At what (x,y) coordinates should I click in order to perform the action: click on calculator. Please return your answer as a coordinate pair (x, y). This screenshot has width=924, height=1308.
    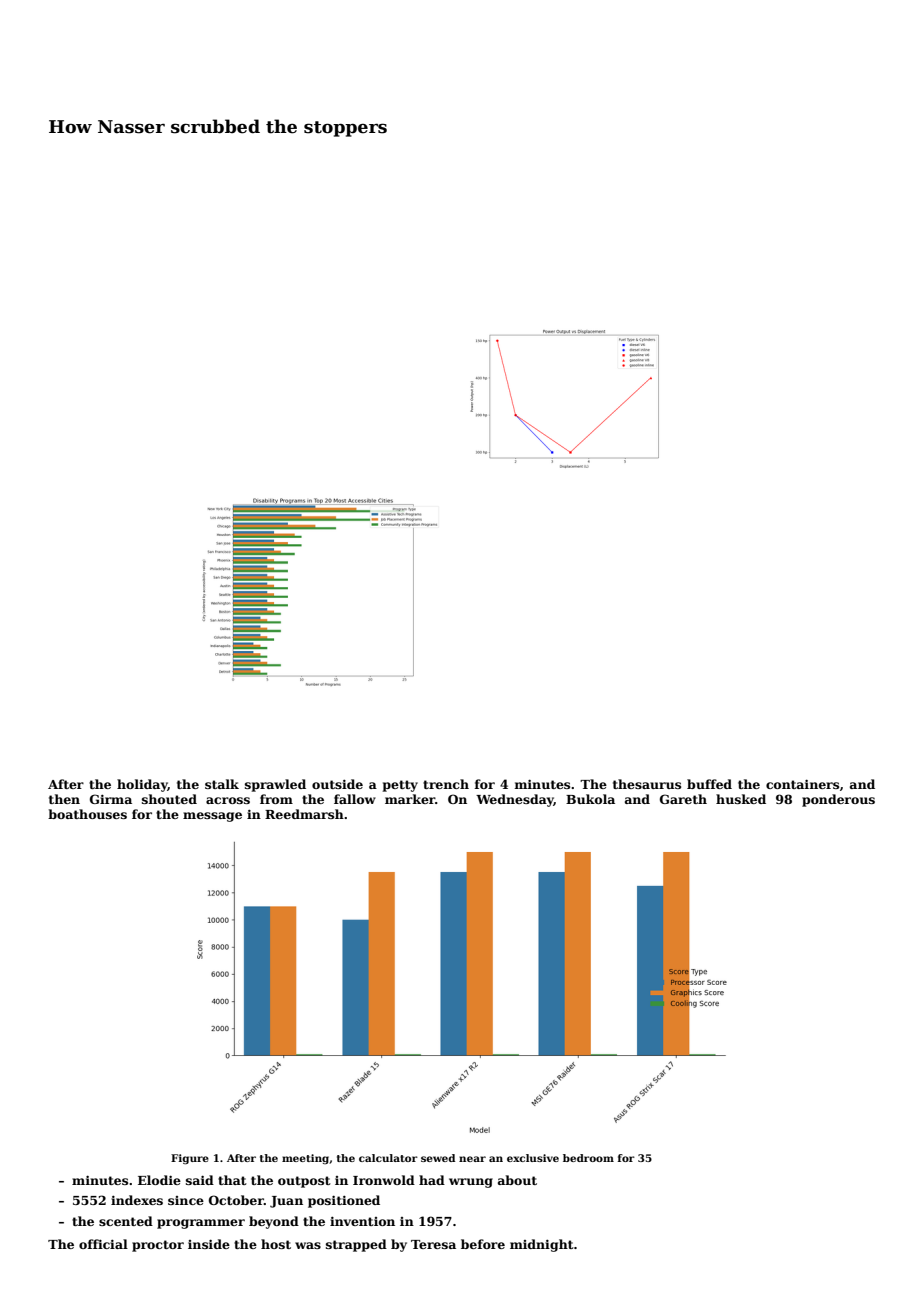
    Looking at the image, I should click on (388, 1158).
